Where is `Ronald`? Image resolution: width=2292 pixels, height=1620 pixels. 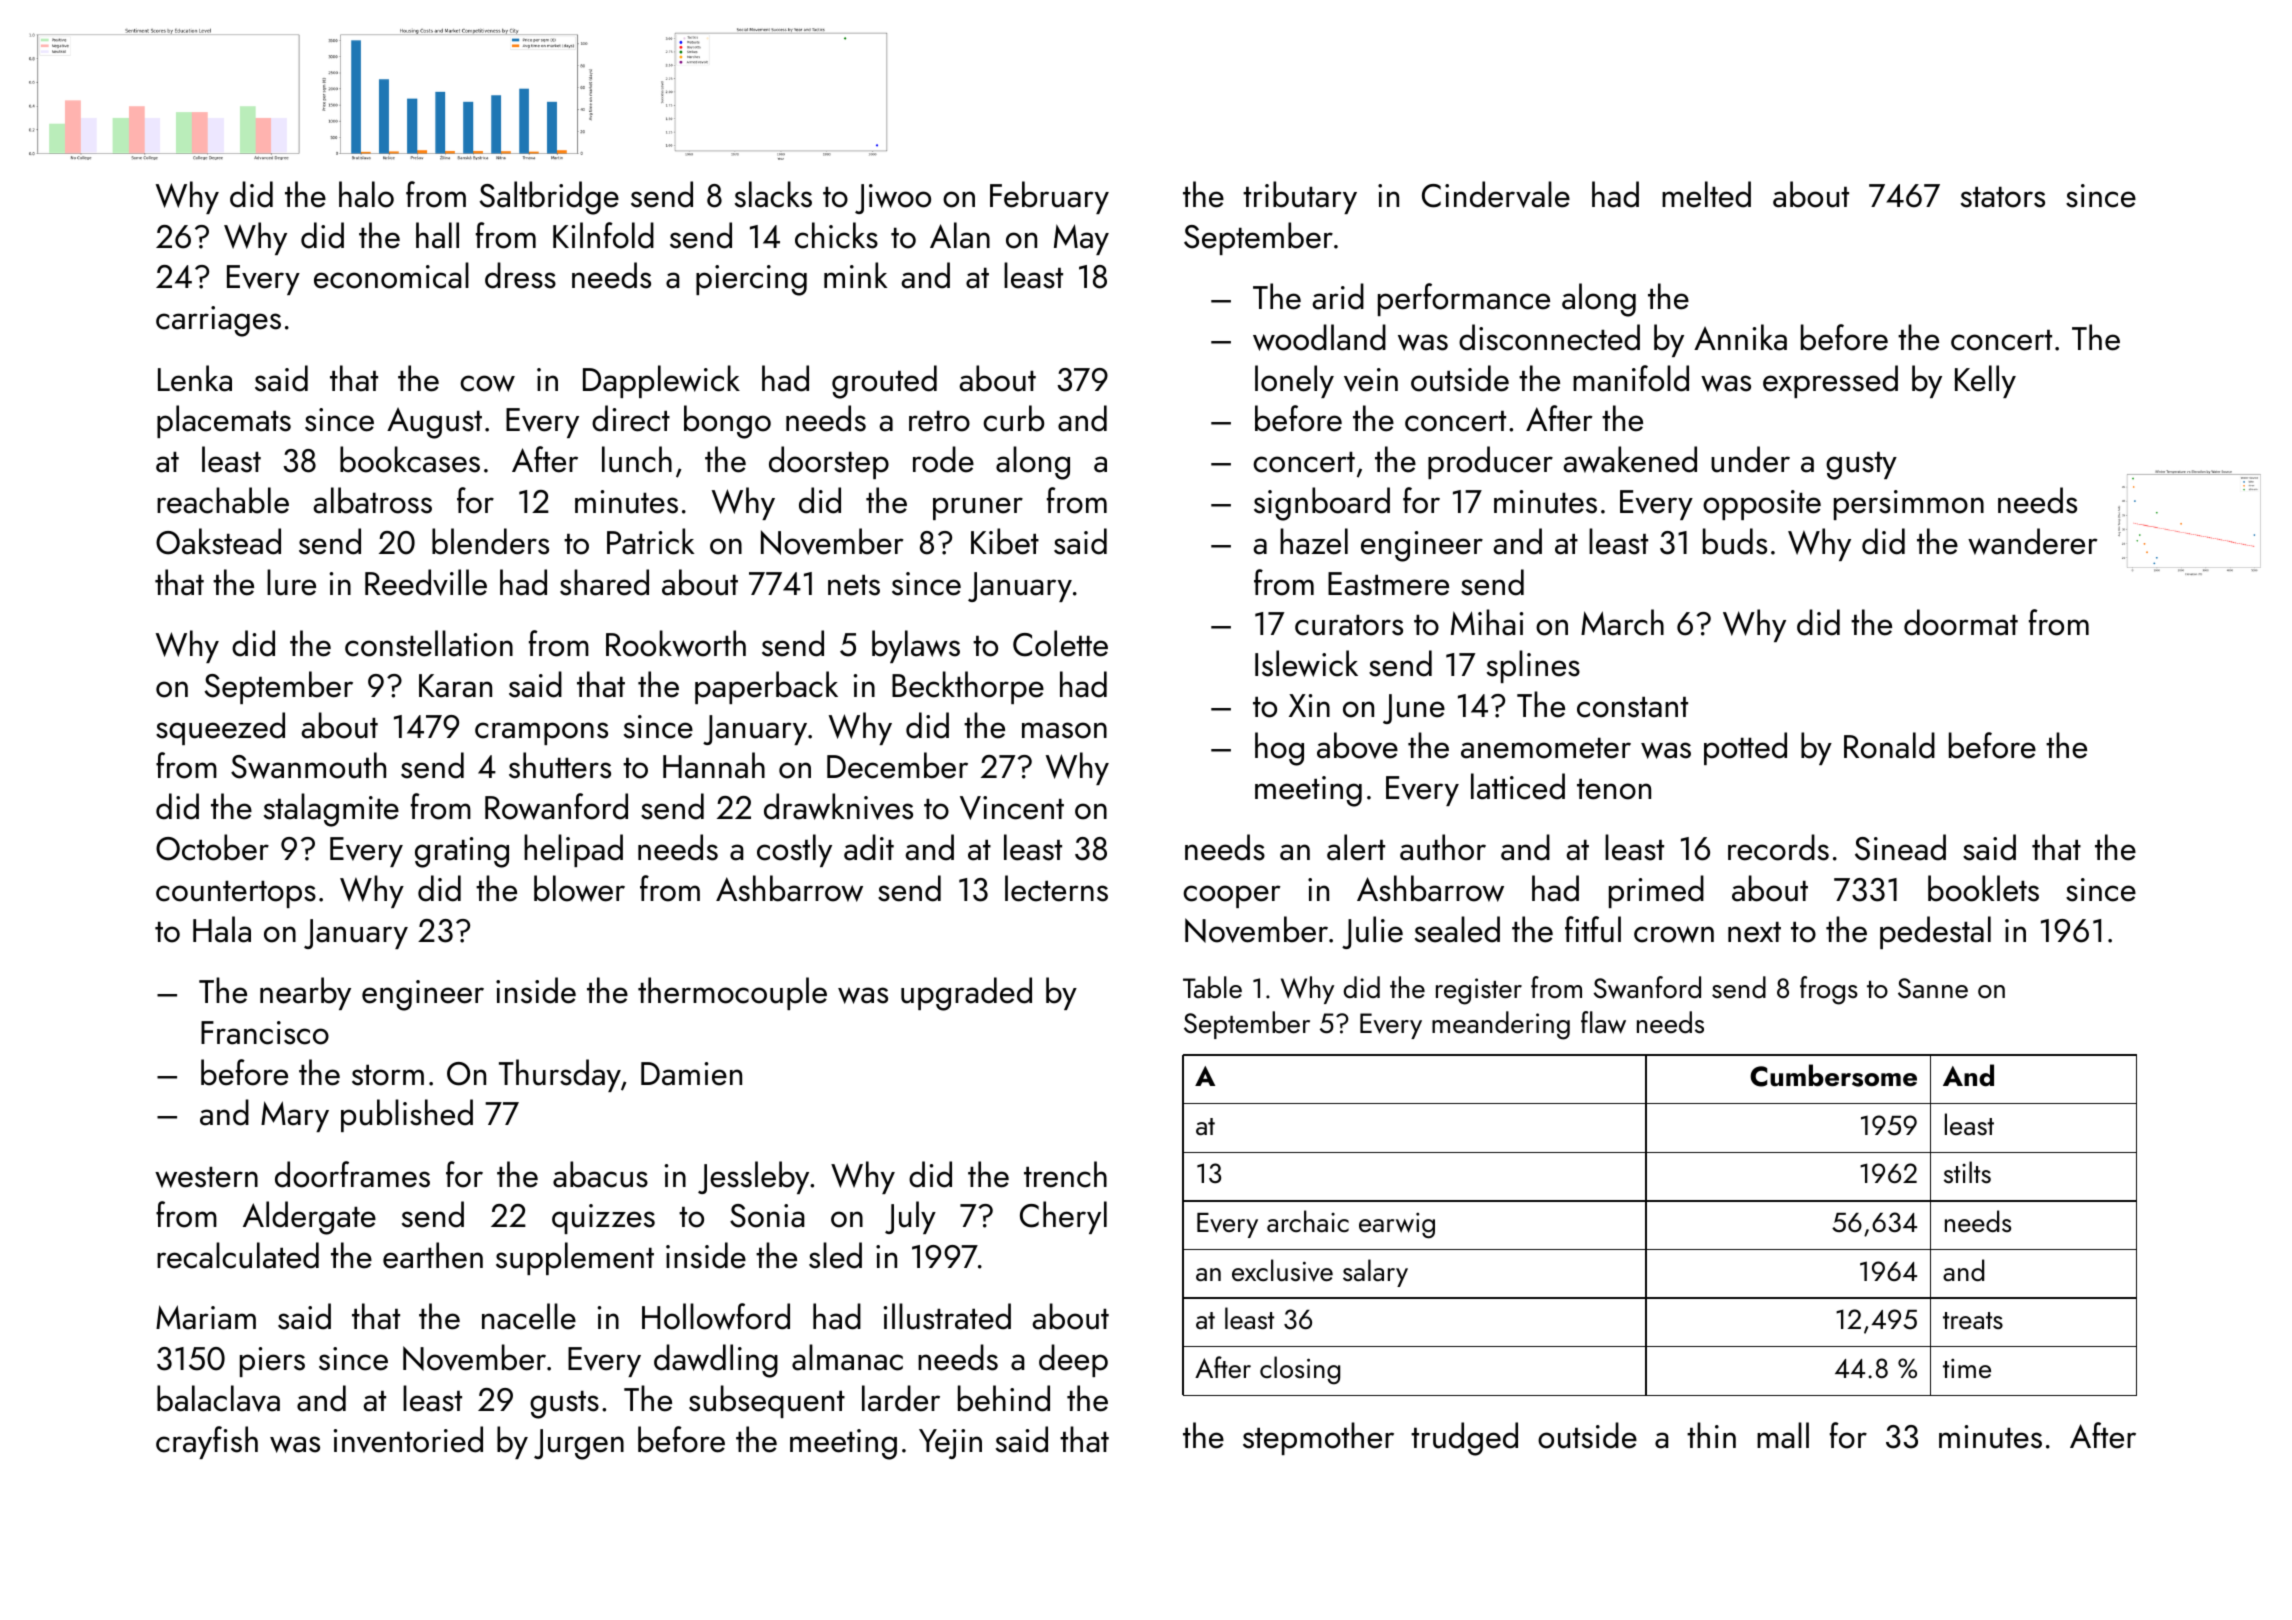 Ronald is located at coordinates (1889, 745).
